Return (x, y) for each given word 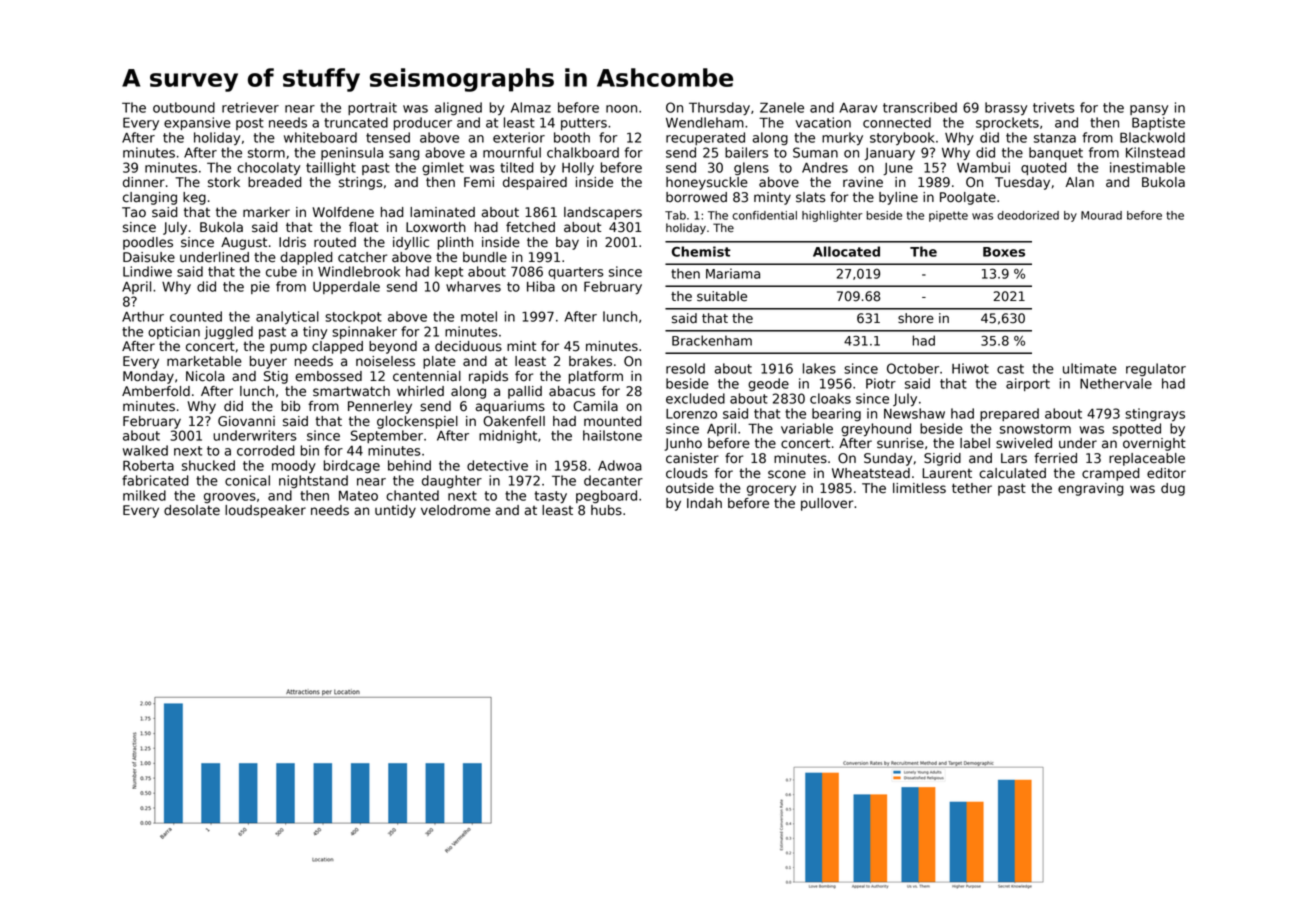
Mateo (358, 496)
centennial (427, 376)
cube (281, 271)
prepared (1009, 414)
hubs (606, 510)
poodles (148, 243)
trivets (1054, 107)
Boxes (1004, 252)
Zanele (782, 107)
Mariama (733, 273)
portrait (372, 108)
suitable (722, 296)
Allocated (846, 251)
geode (768, 385)
